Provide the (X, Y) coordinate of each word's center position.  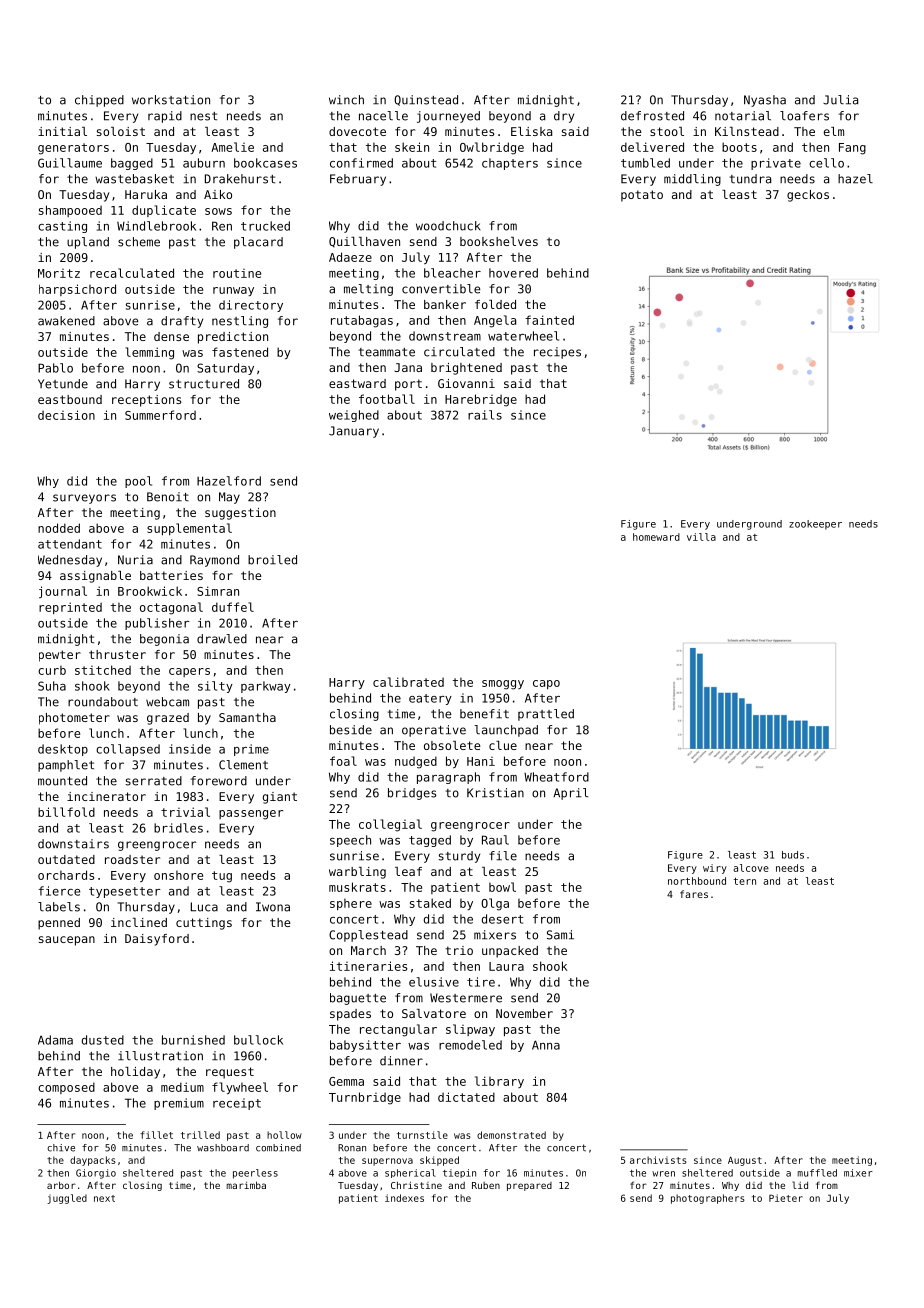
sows (218, 211)
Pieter (786, 1198)
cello (826, 163)
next (104, 1198)
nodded (59, 528)
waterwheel (523, 336)
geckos (808, 196)
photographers (708, 1199)
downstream (445, 336)
